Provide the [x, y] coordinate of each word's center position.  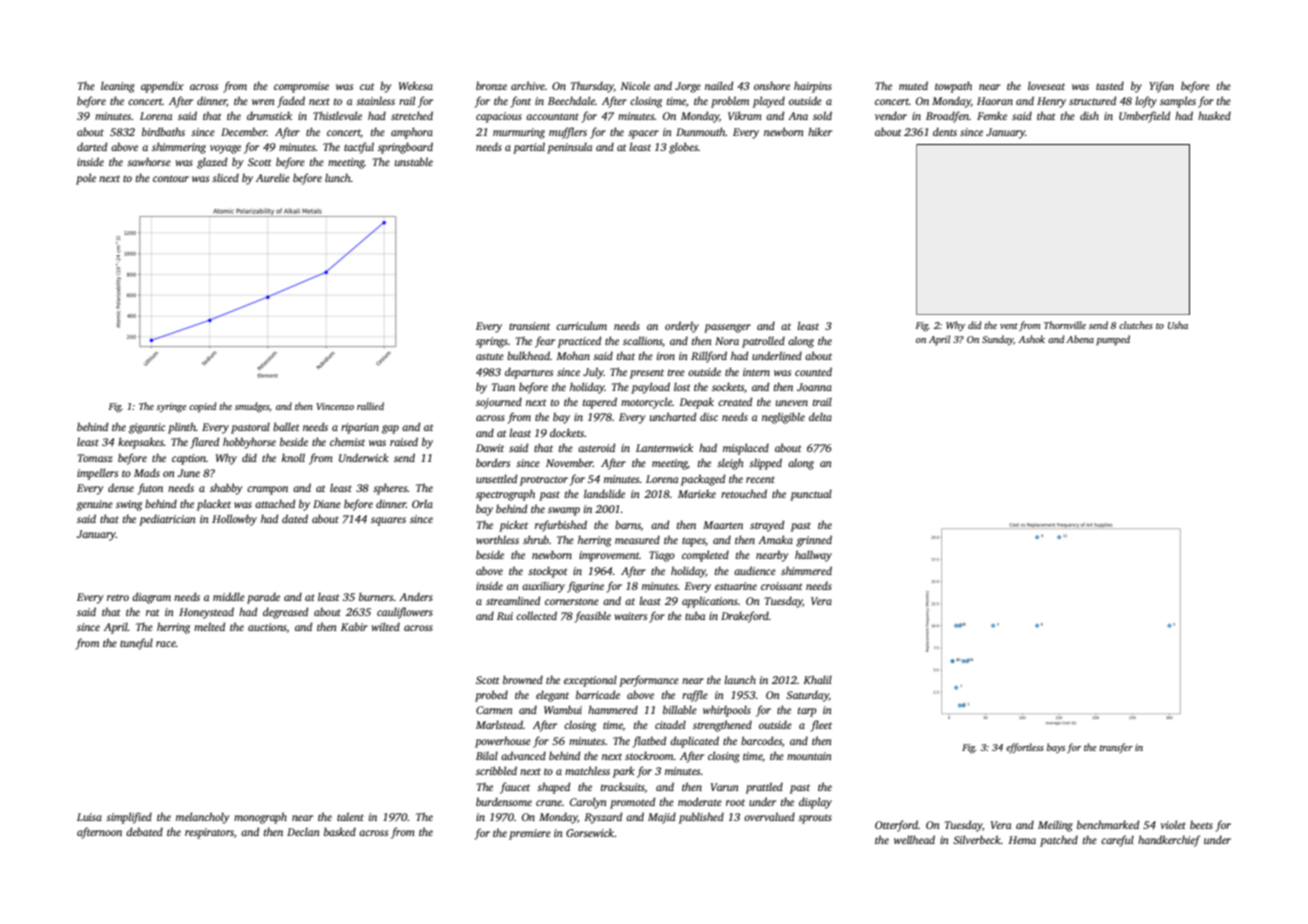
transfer [1116, 748]
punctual [811, 495]
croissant [781, 586]
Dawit [490, 448]
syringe [171, 408]
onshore [772, 85]
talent [350, 816]
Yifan [1161, 87]
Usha [1178, 325]
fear [545, 342]
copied [203, 407]
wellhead [914, 839]
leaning [118, 87]
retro [118, 597]
